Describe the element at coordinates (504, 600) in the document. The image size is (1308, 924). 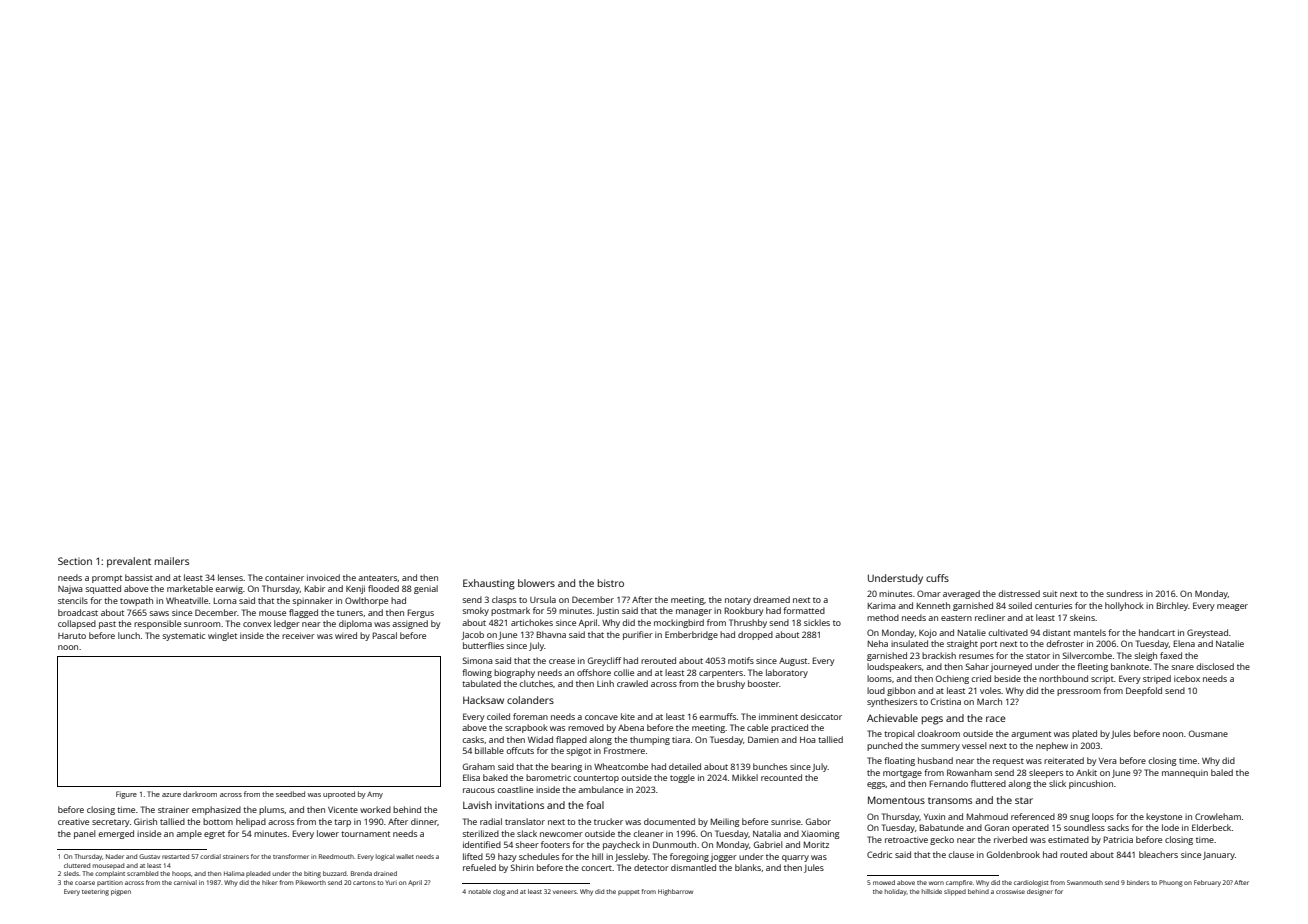
I see `clasps` at that location.
